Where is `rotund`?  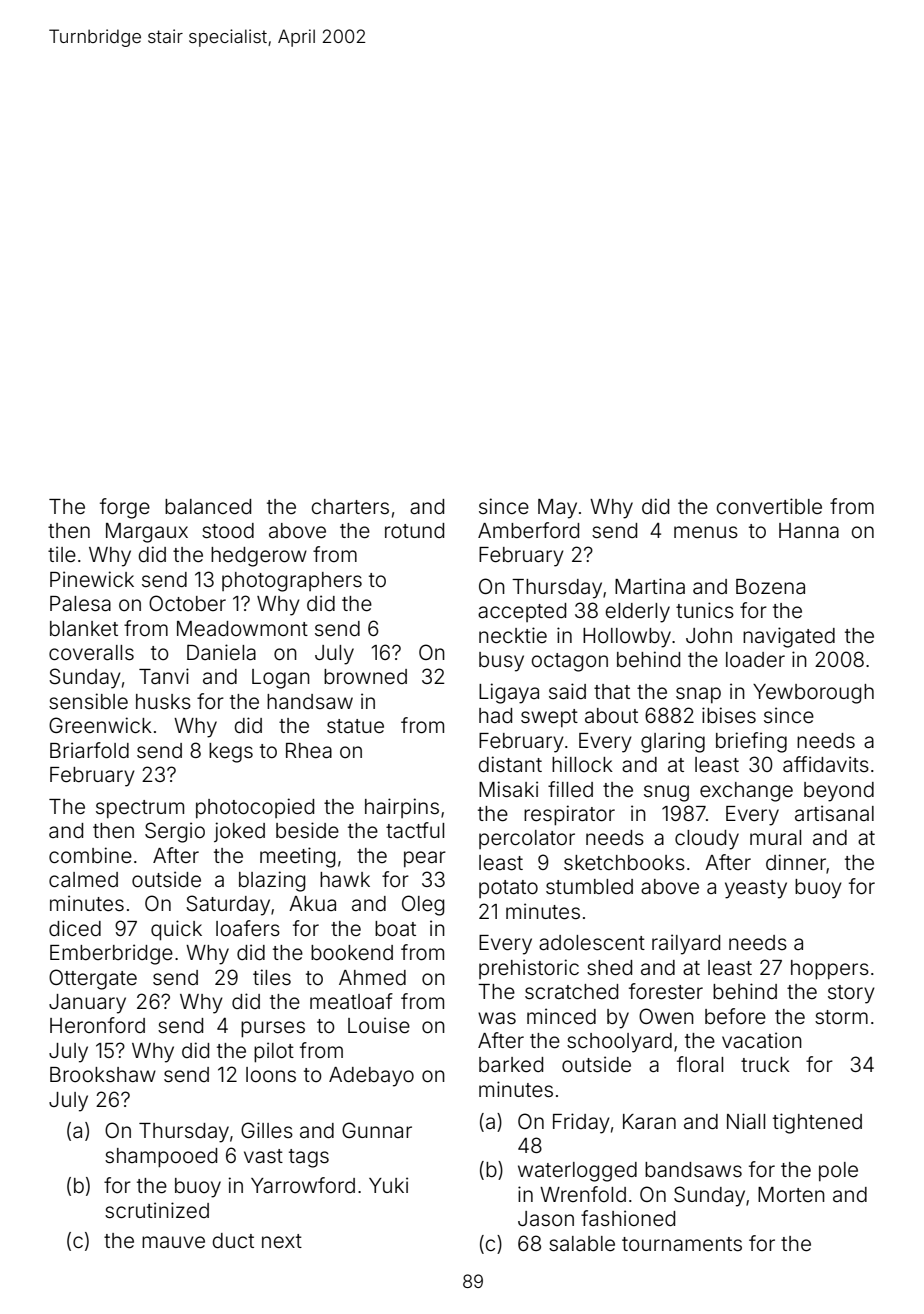 rotund is located at coordinates (414, 531).
